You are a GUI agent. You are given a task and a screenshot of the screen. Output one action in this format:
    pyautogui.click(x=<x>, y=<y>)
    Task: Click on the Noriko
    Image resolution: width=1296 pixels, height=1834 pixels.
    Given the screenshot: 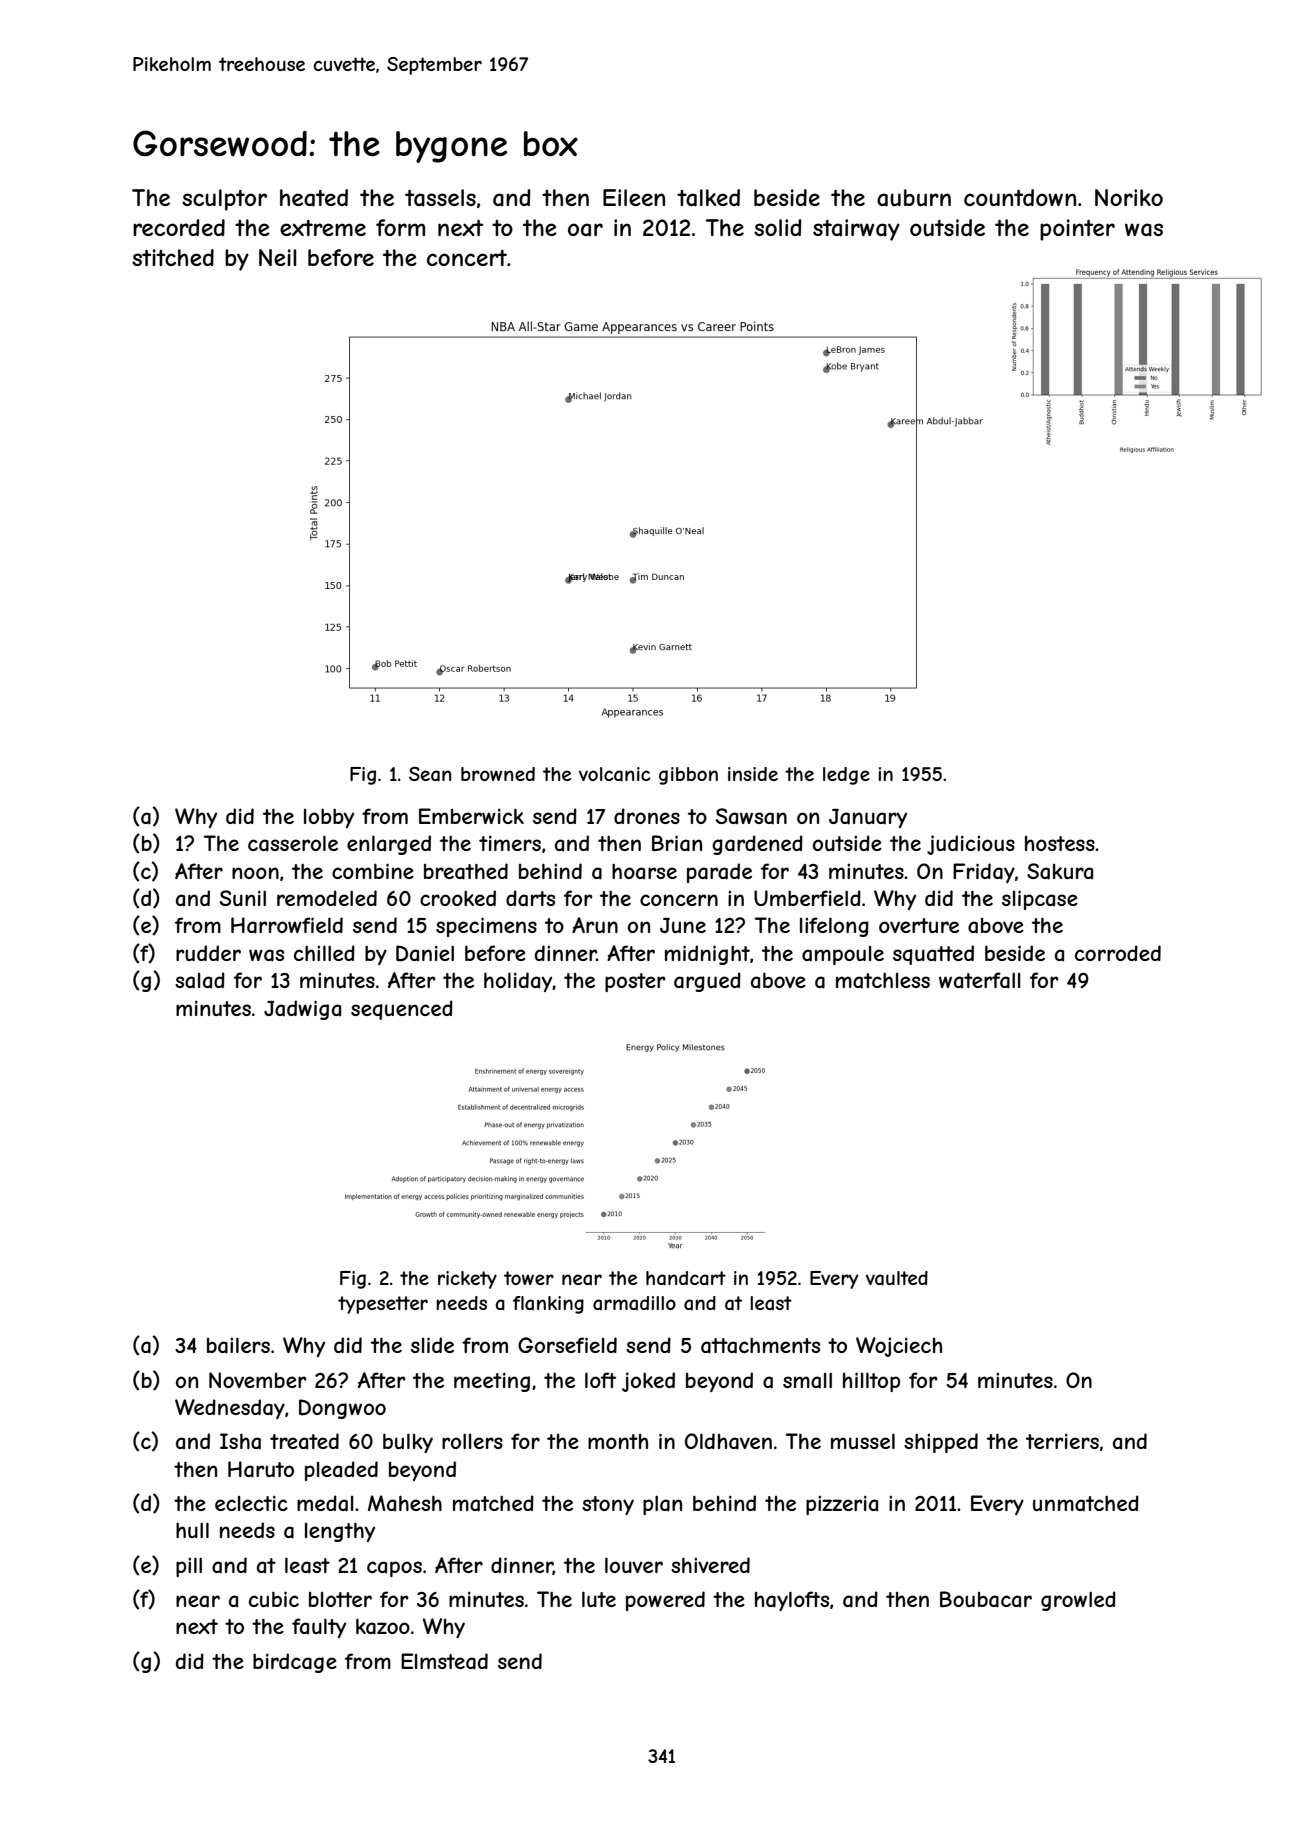 What is the action you would take?
    pyautogui.click(x=1129, y=197)
